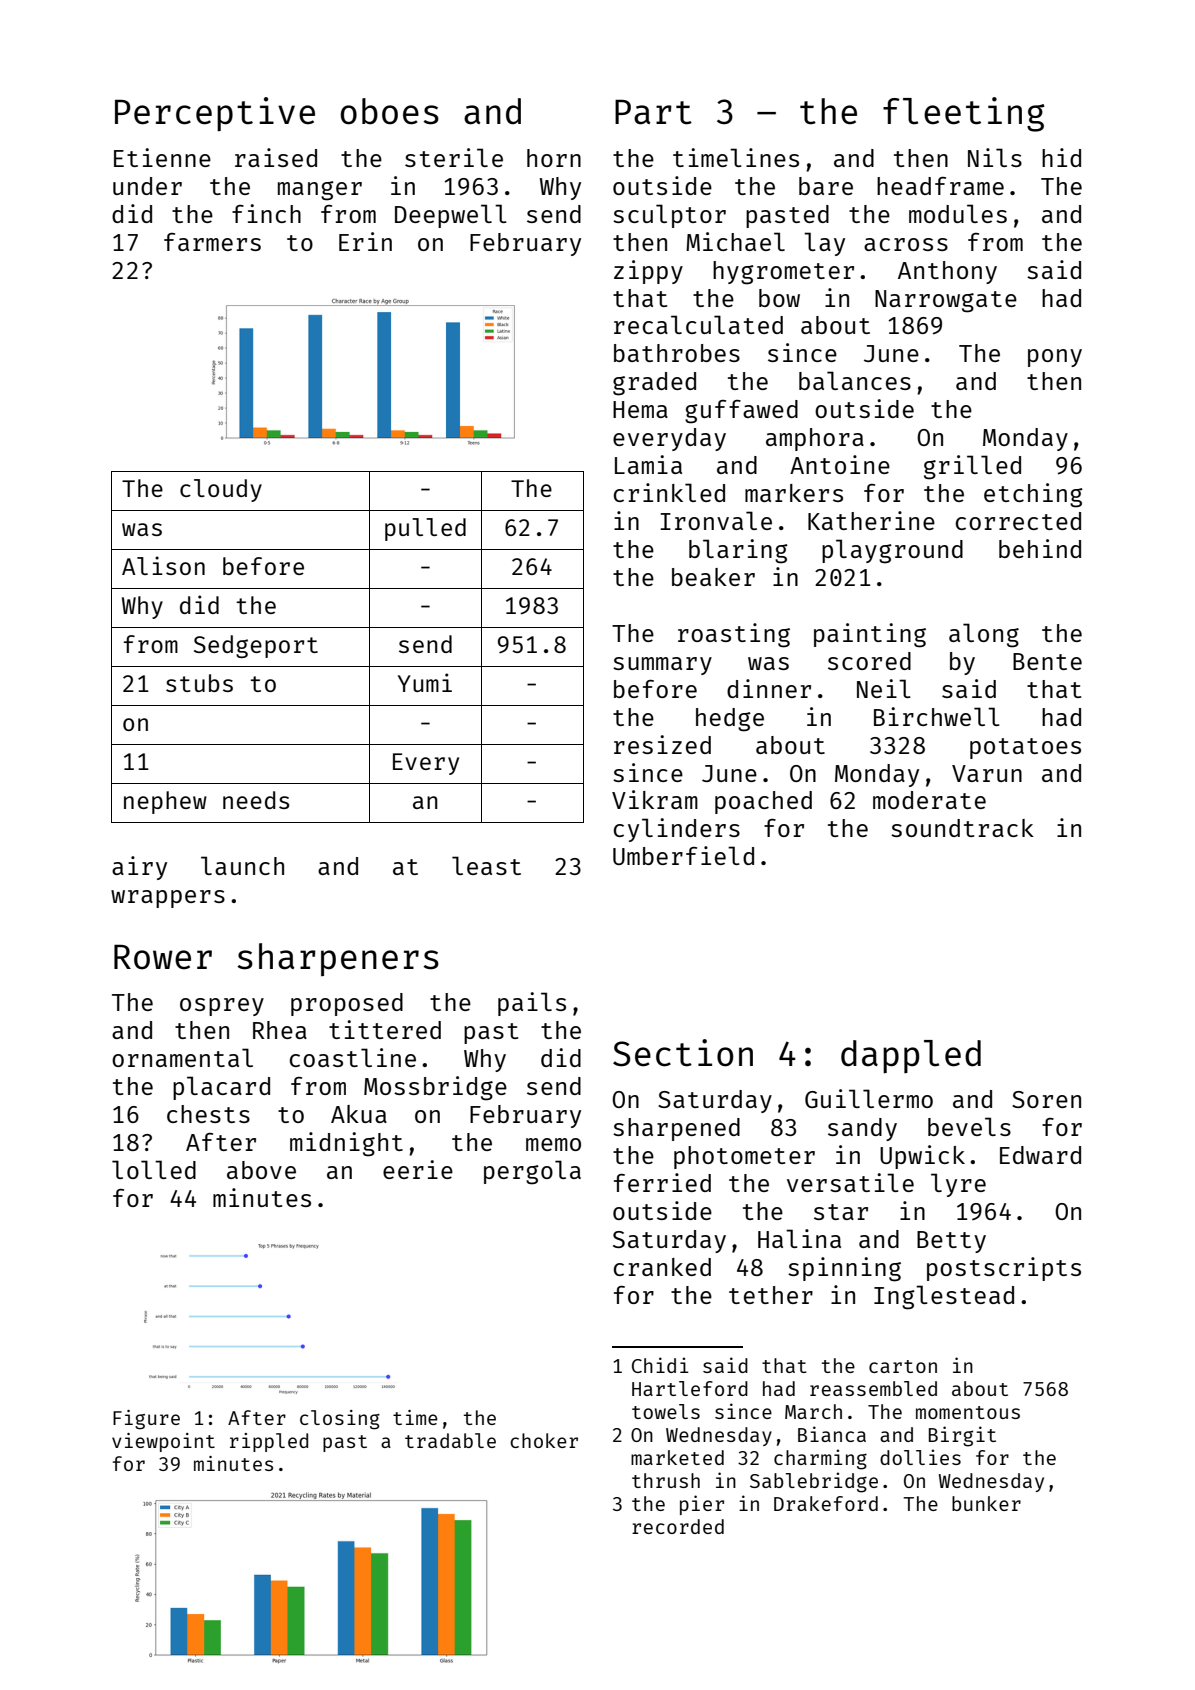 This page has width=1195, height=1690. I want to click on pails, so click(532, 1004).
